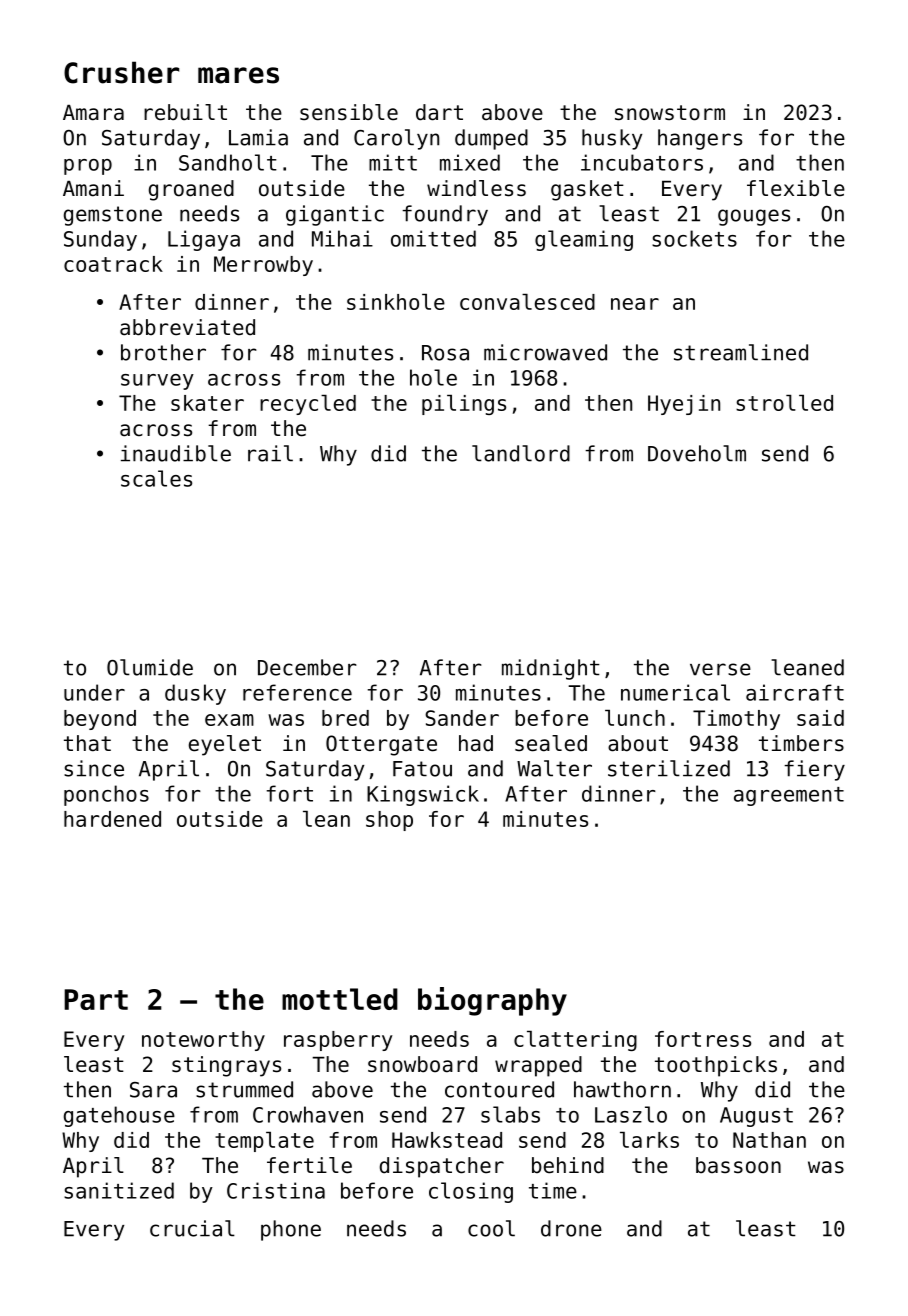 The width and height of the screenshot is (908, 1316). What do you see at coordinates (545, 352) in the screenshot?
I see `microwaved` at bounding box center [545, 352].
